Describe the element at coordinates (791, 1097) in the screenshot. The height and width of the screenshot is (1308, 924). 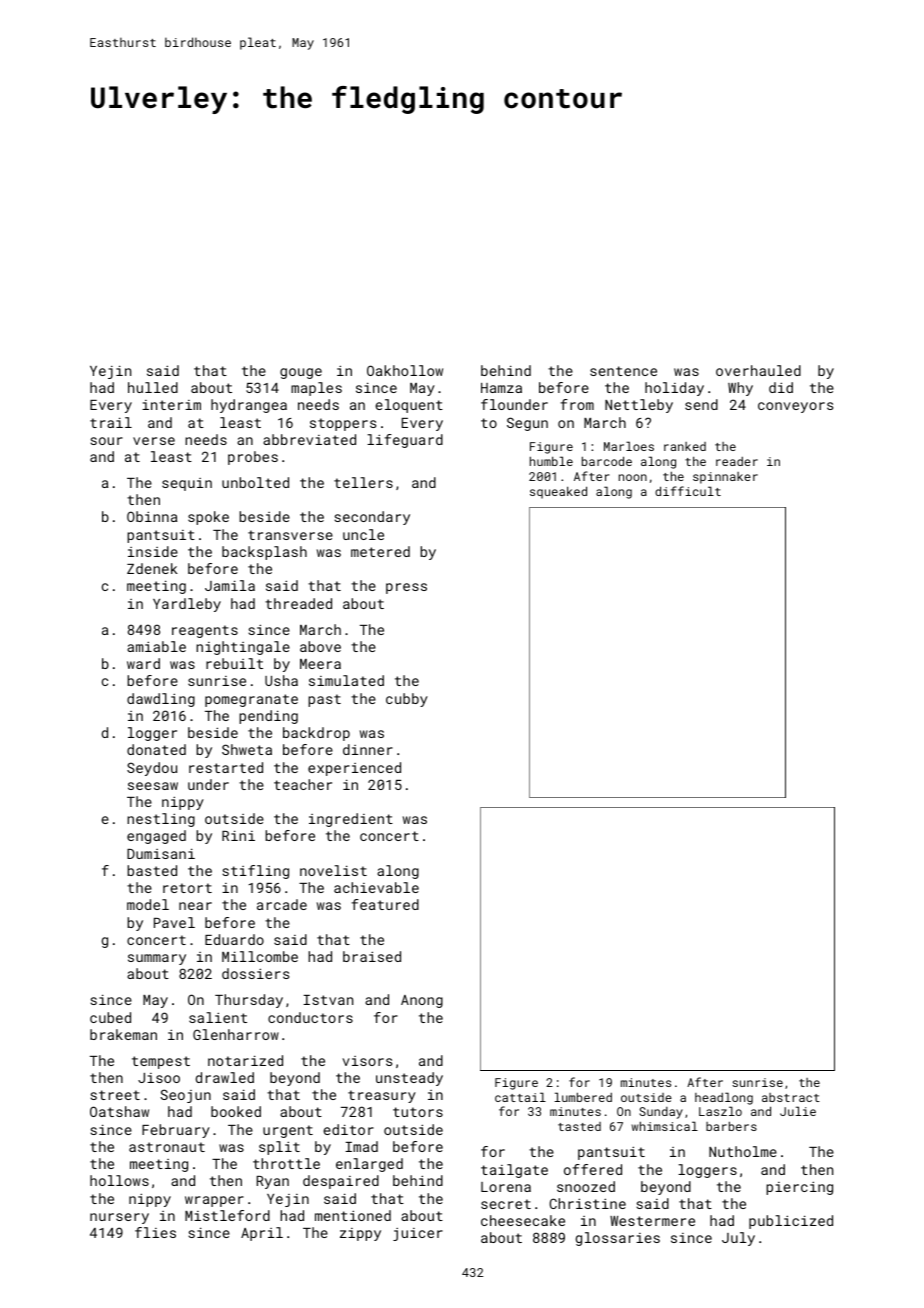
I see `abstract` at that location.
